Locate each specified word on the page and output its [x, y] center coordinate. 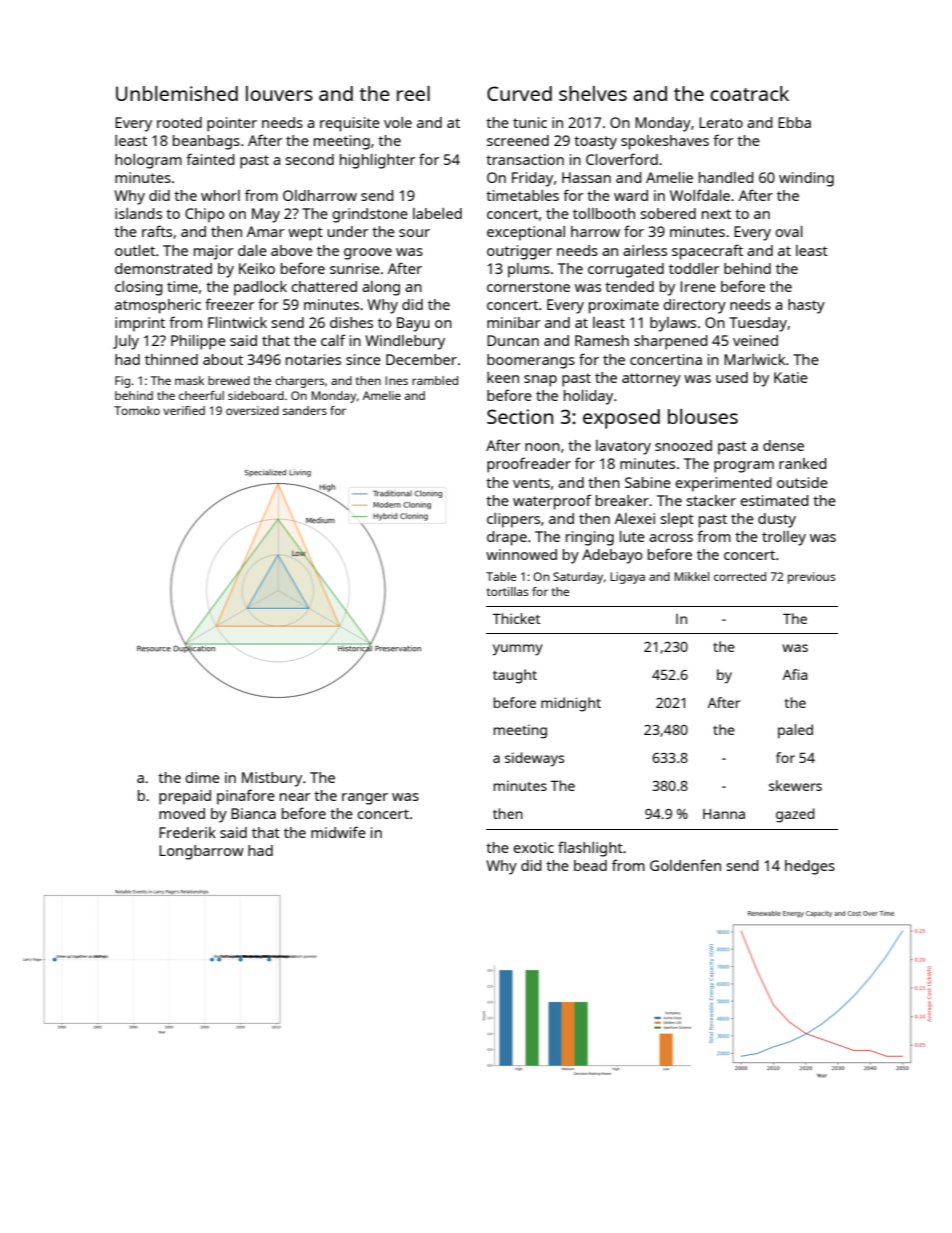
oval [789, 231]
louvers [279, 93]
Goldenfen [685, 865]
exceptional [526, 233]
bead [590, 865]
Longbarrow [201, 852]
